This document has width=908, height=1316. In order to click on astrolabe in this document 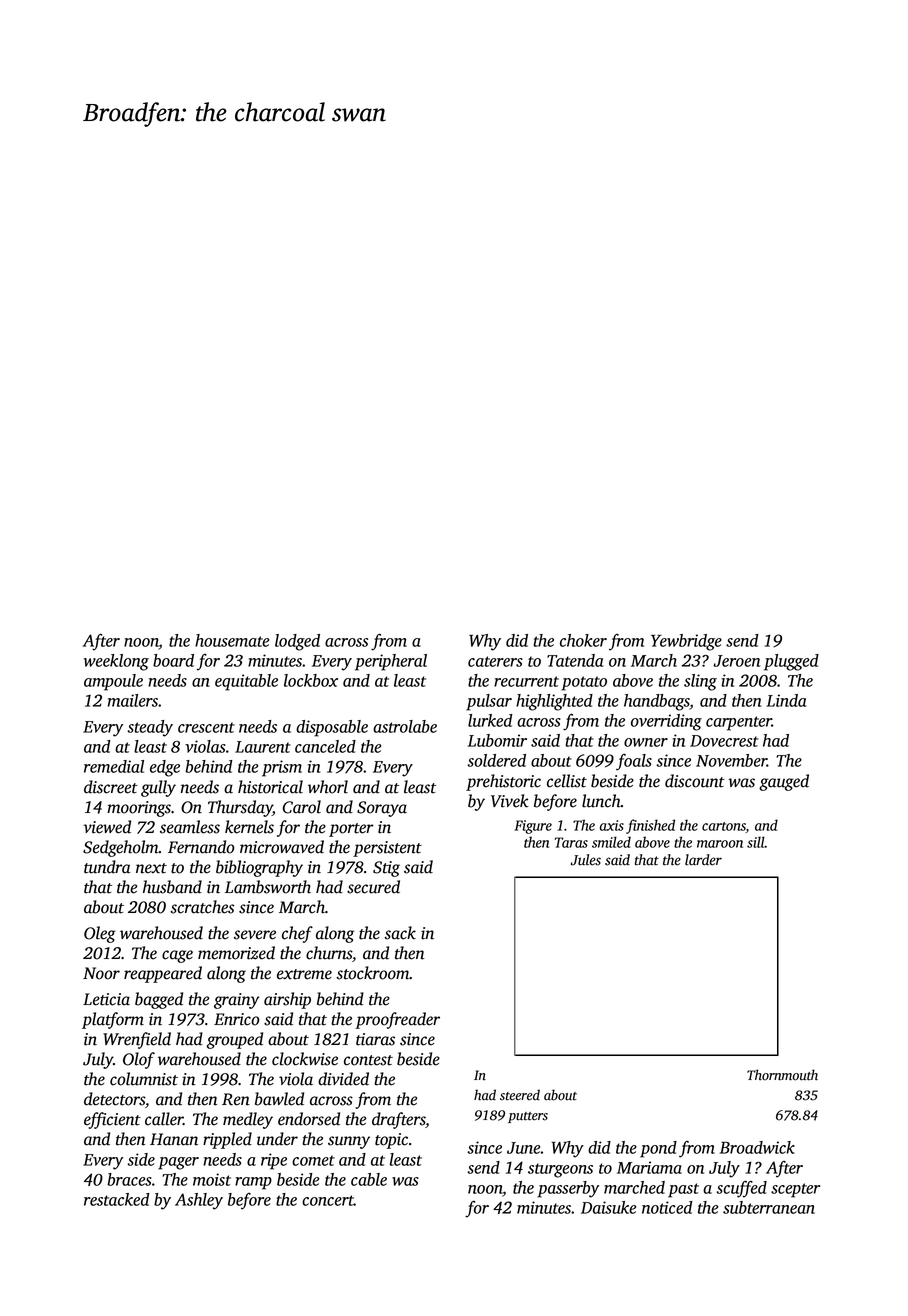, I will do `click(405, 726)`.
